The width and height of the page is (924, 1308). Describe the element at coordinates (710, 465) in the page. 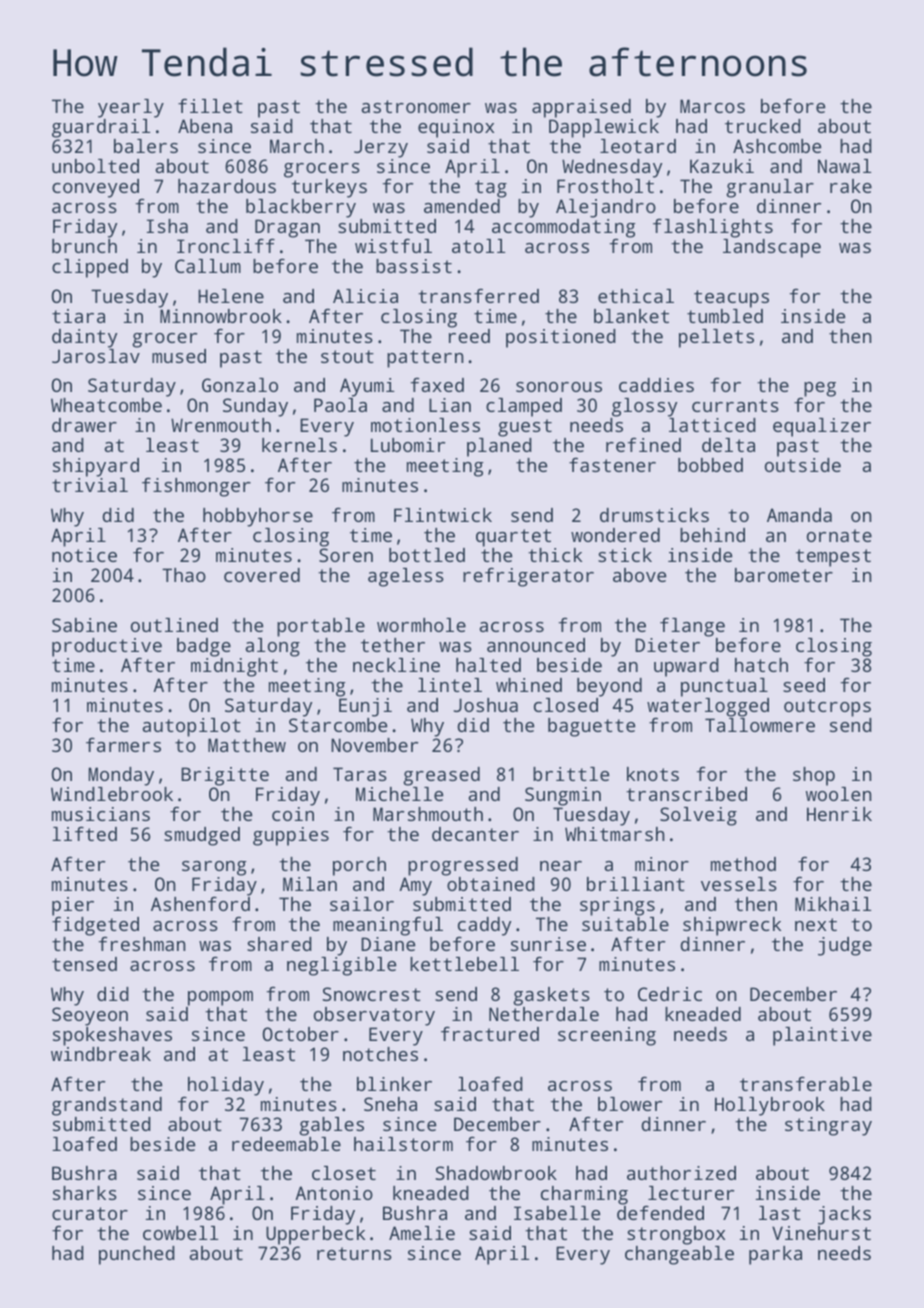

I see `bobbed` at that location.
